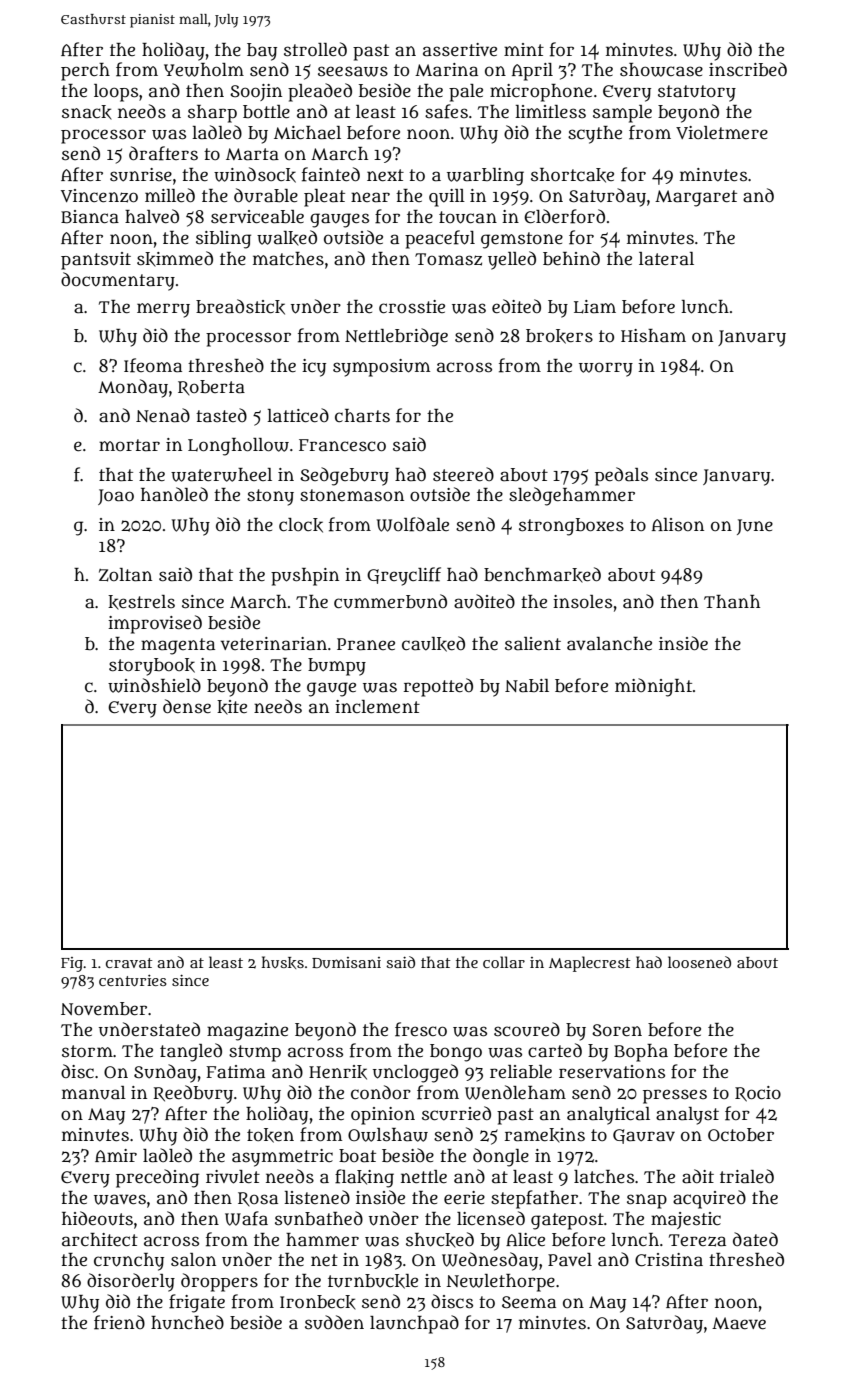 This screenshot has width=849, height=1400. I want to click on manual, so click(94, 1093).
